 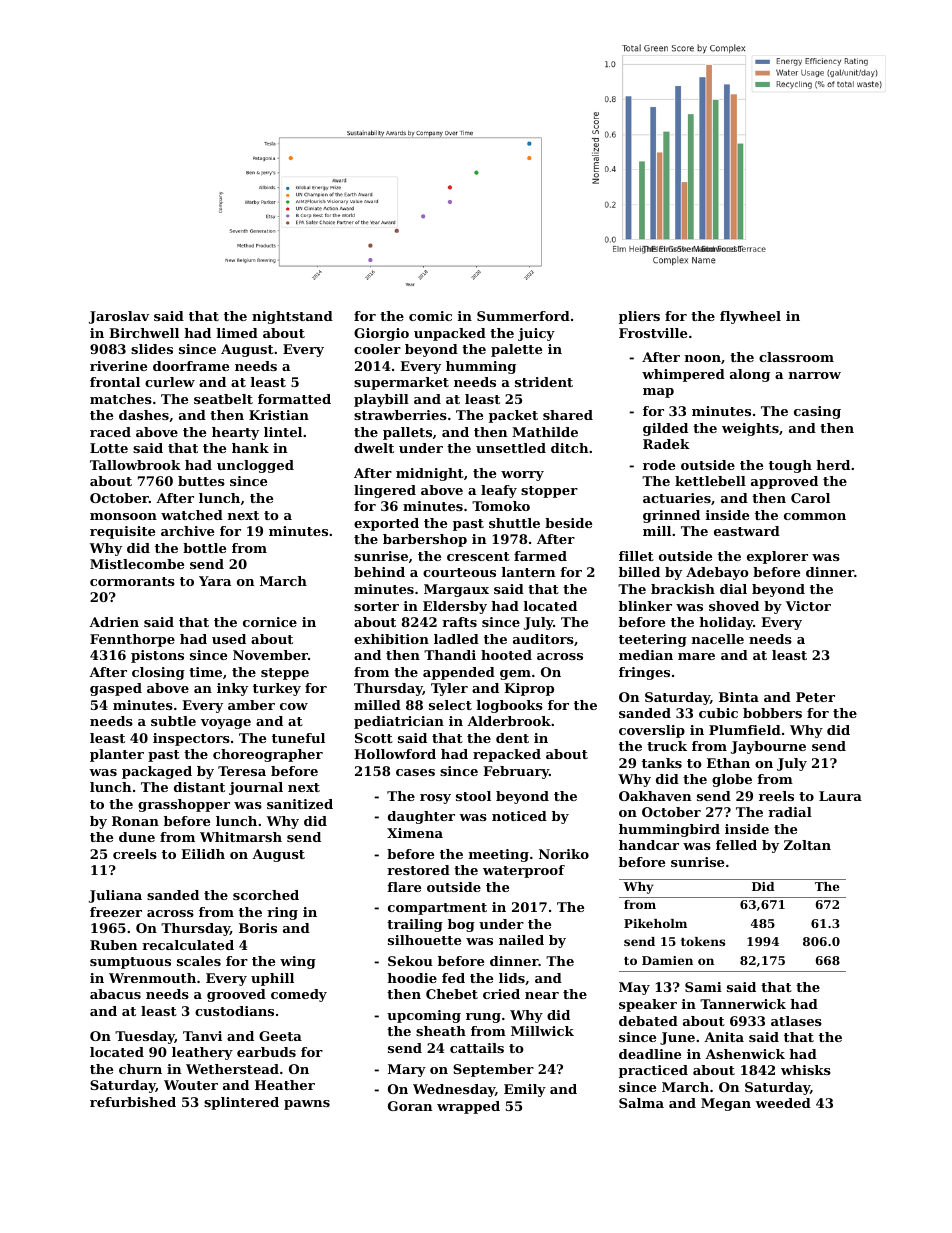 What do you see at coordinates (115, 896) in the screenshot?
I see `Juliana` at bounding box center [115, 896].
